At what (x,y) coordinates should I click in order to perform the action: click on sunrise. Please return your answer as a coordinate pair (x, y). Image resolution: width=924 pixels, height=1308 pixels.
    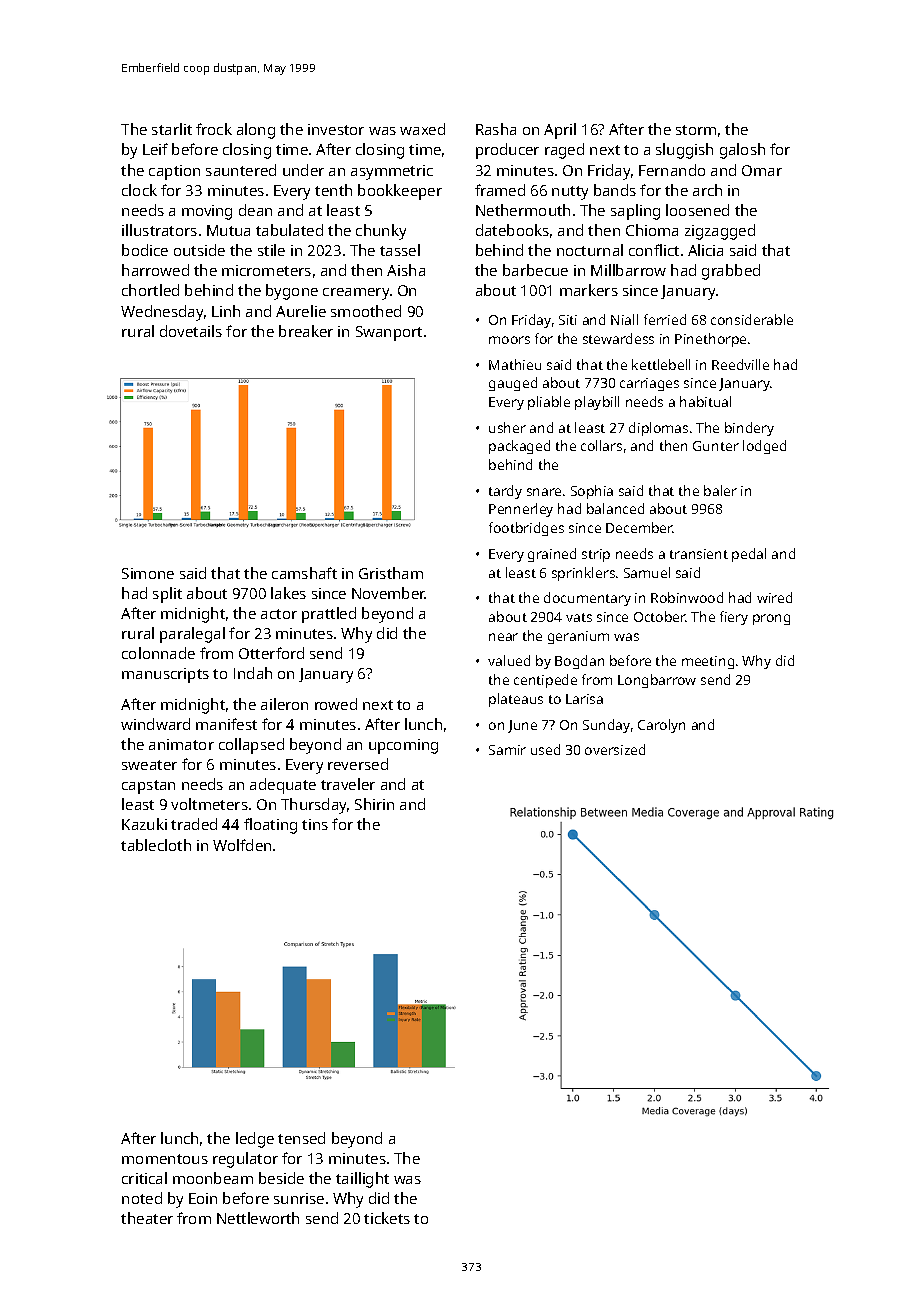
    Looking at the image, I should click on (299, 1198).
